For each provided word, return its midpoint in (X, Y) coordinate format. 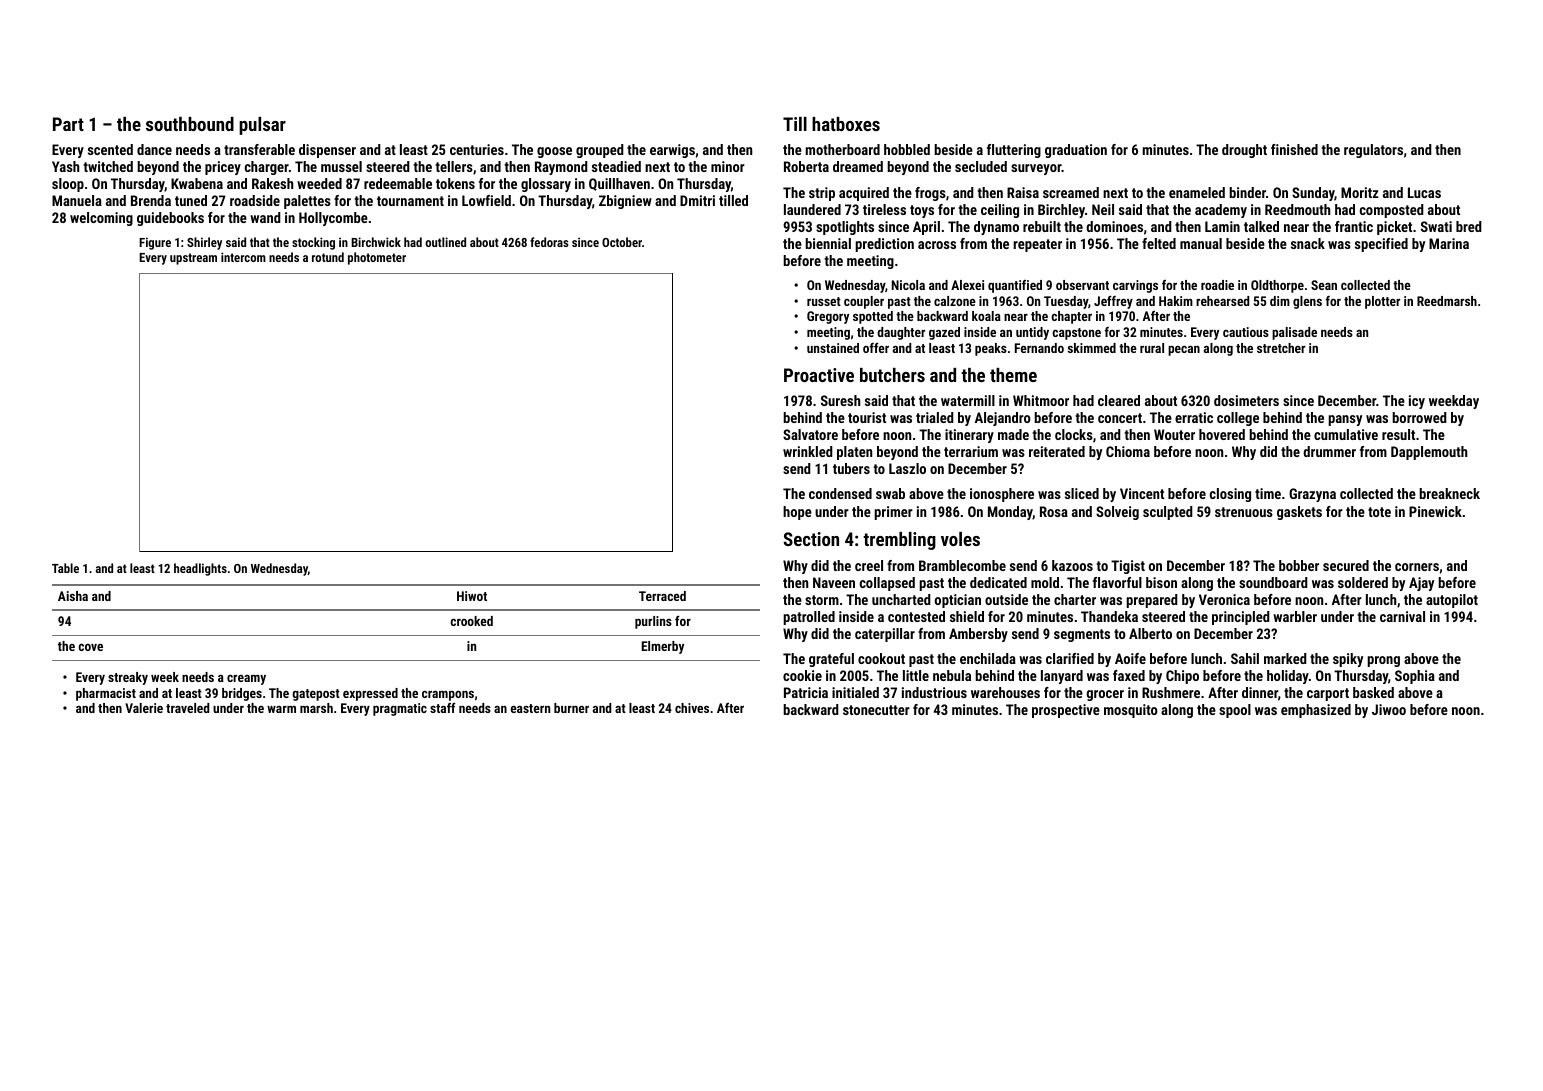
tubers (851, 468)
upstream (193, 259)
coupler (864, 302)
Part (68, 124)
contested (916, 616)
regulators (1373, 151)
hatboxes (846, 124)
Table (65, 568)
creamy (246, 680)
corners (1417, 567)
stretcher (1281, 348)
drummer (1329, 451)
